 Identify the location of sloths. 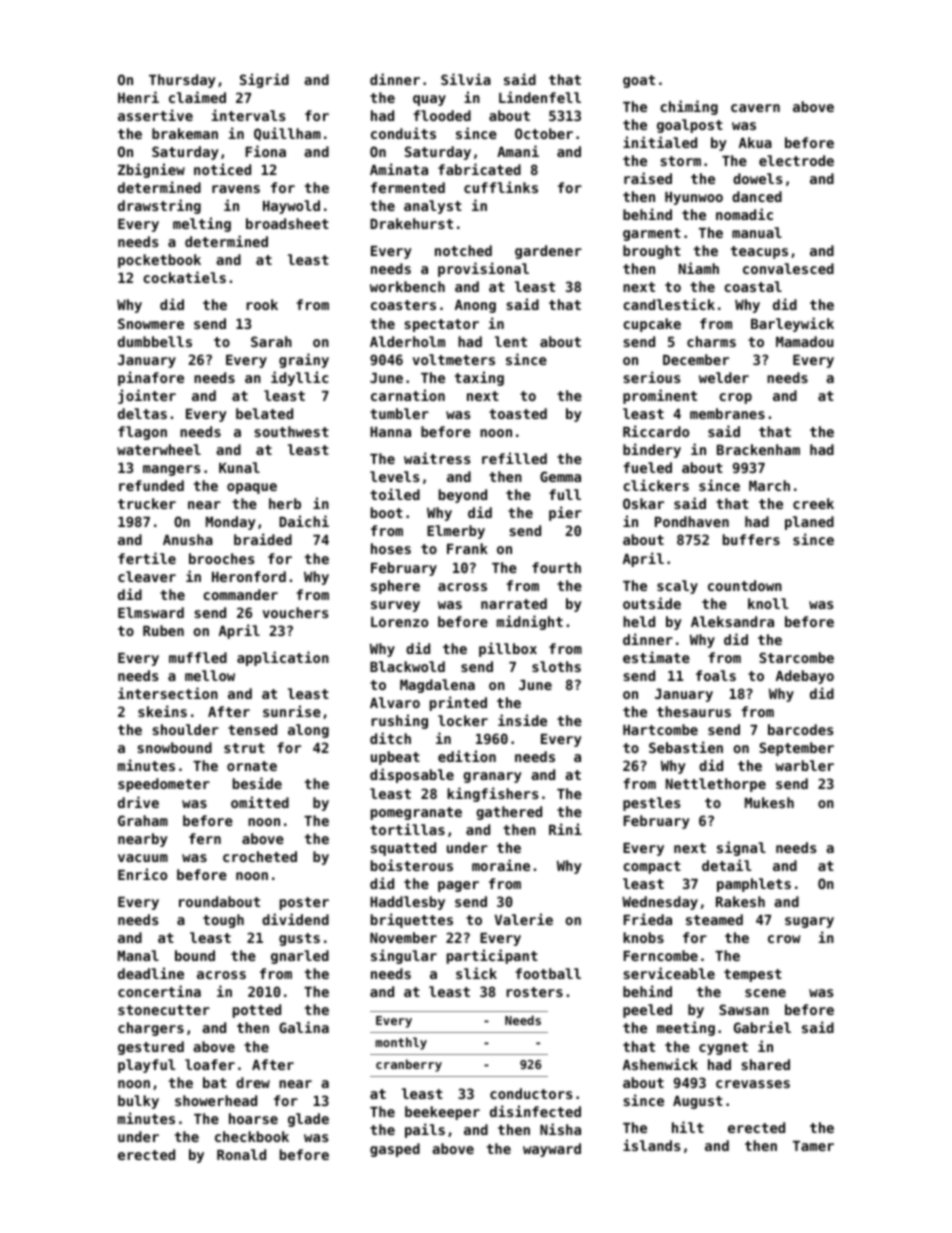
(556, 666).
